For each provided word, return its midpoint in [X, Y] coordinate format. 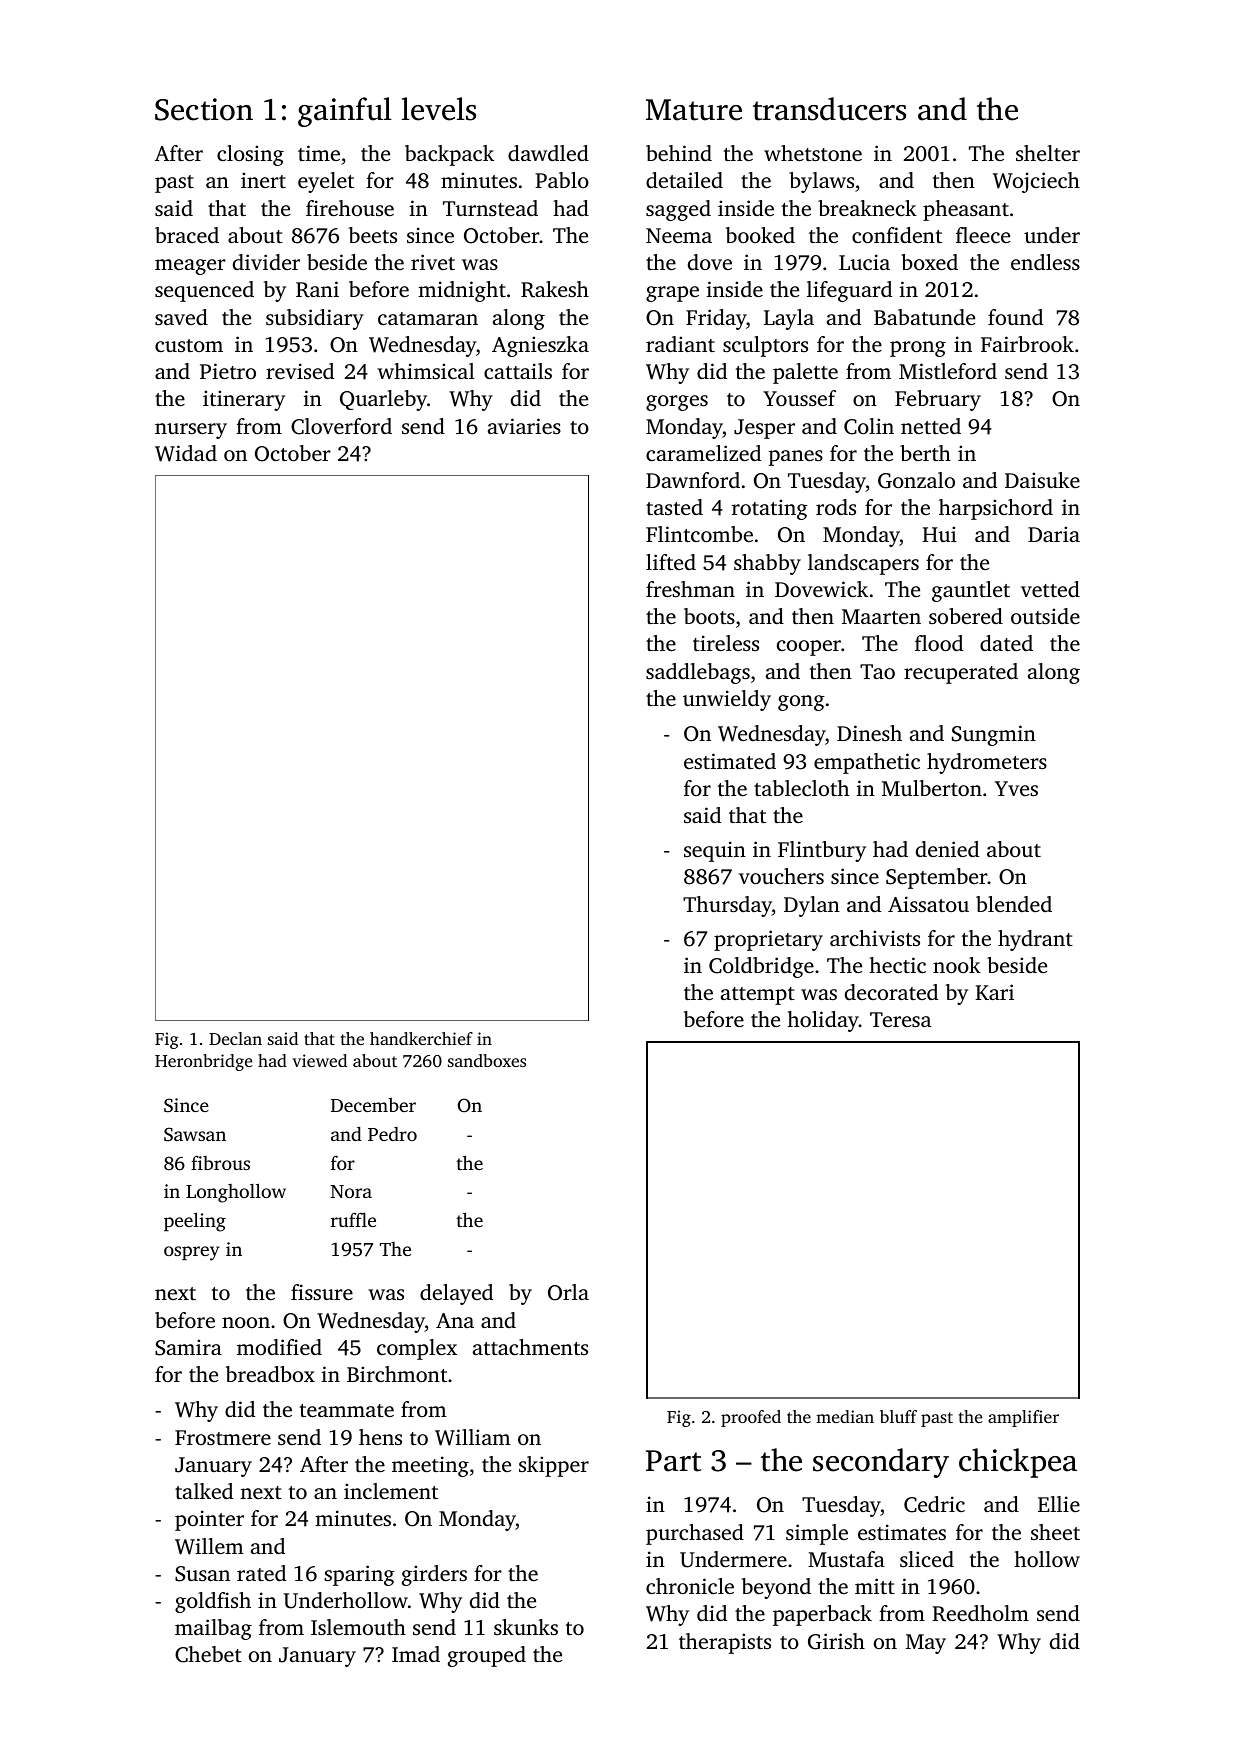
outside [1045, 616]
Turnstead [490, 208]
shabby [767, 564]
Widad [186, 453]
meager [190, 267]
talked [204, 1491]
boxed [929, 262]
